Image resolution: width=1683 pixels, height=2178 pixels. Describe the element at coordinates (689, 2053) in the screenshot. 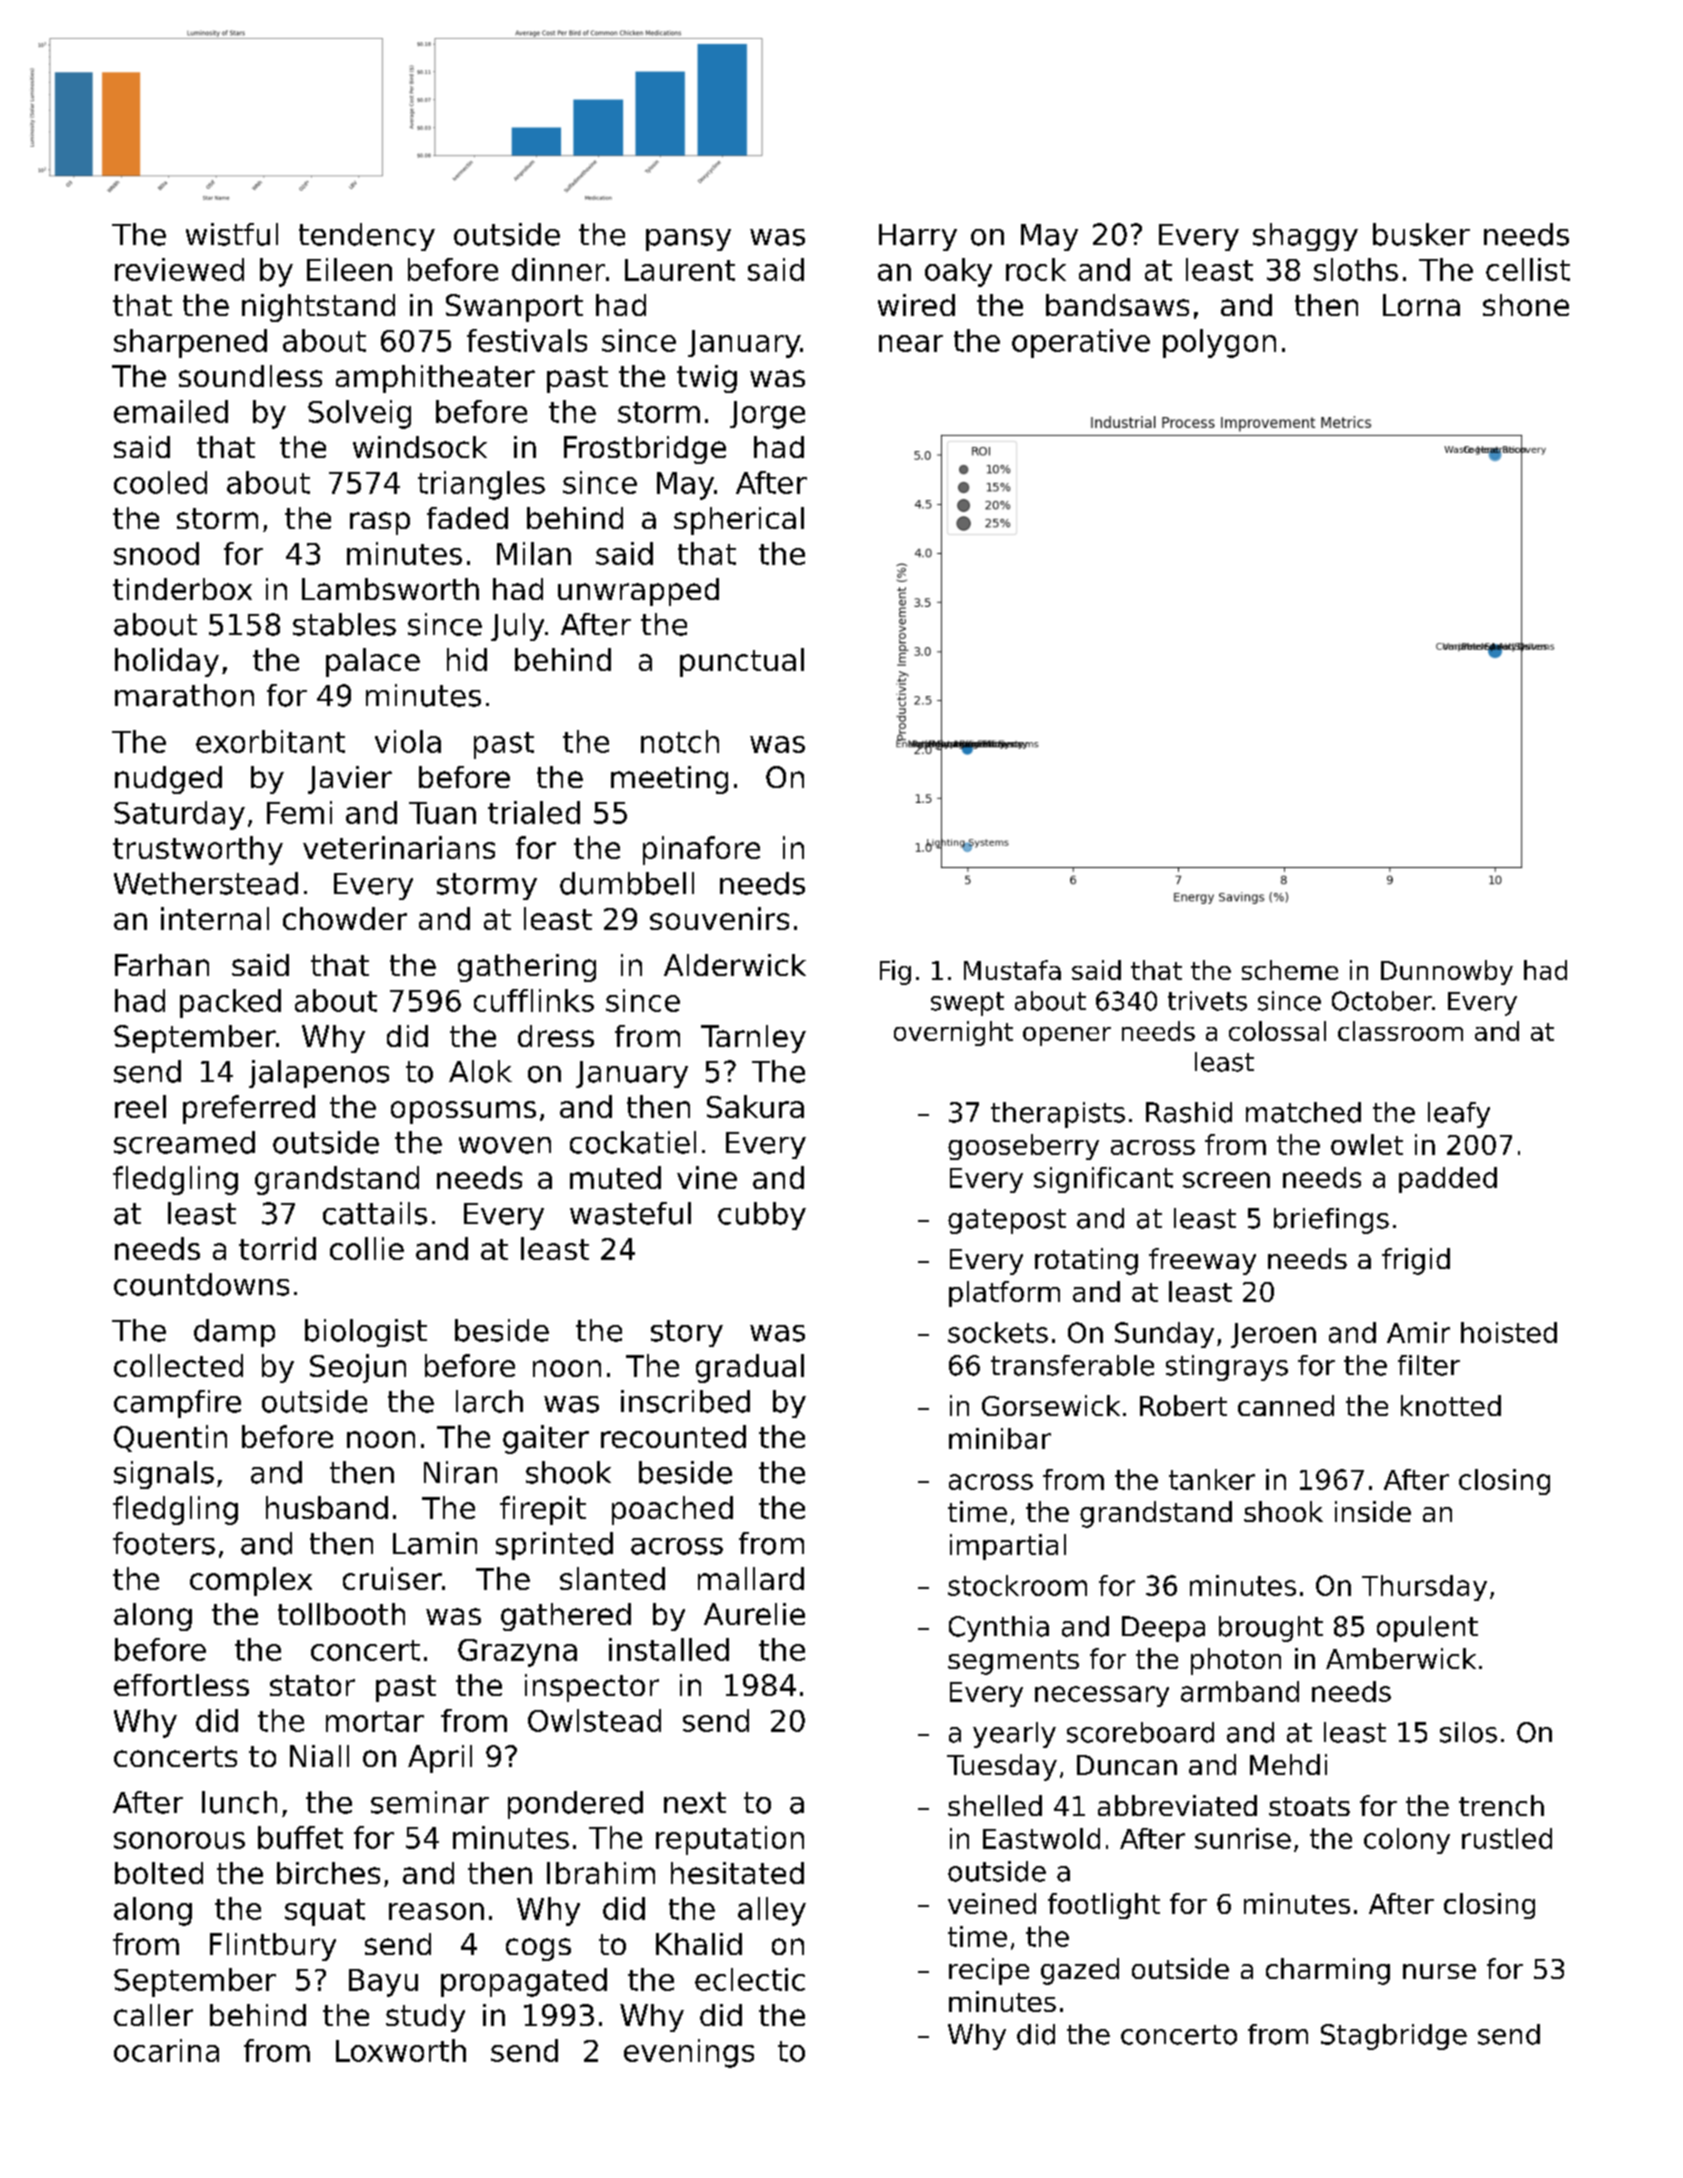

I see `evenings` at that location.
